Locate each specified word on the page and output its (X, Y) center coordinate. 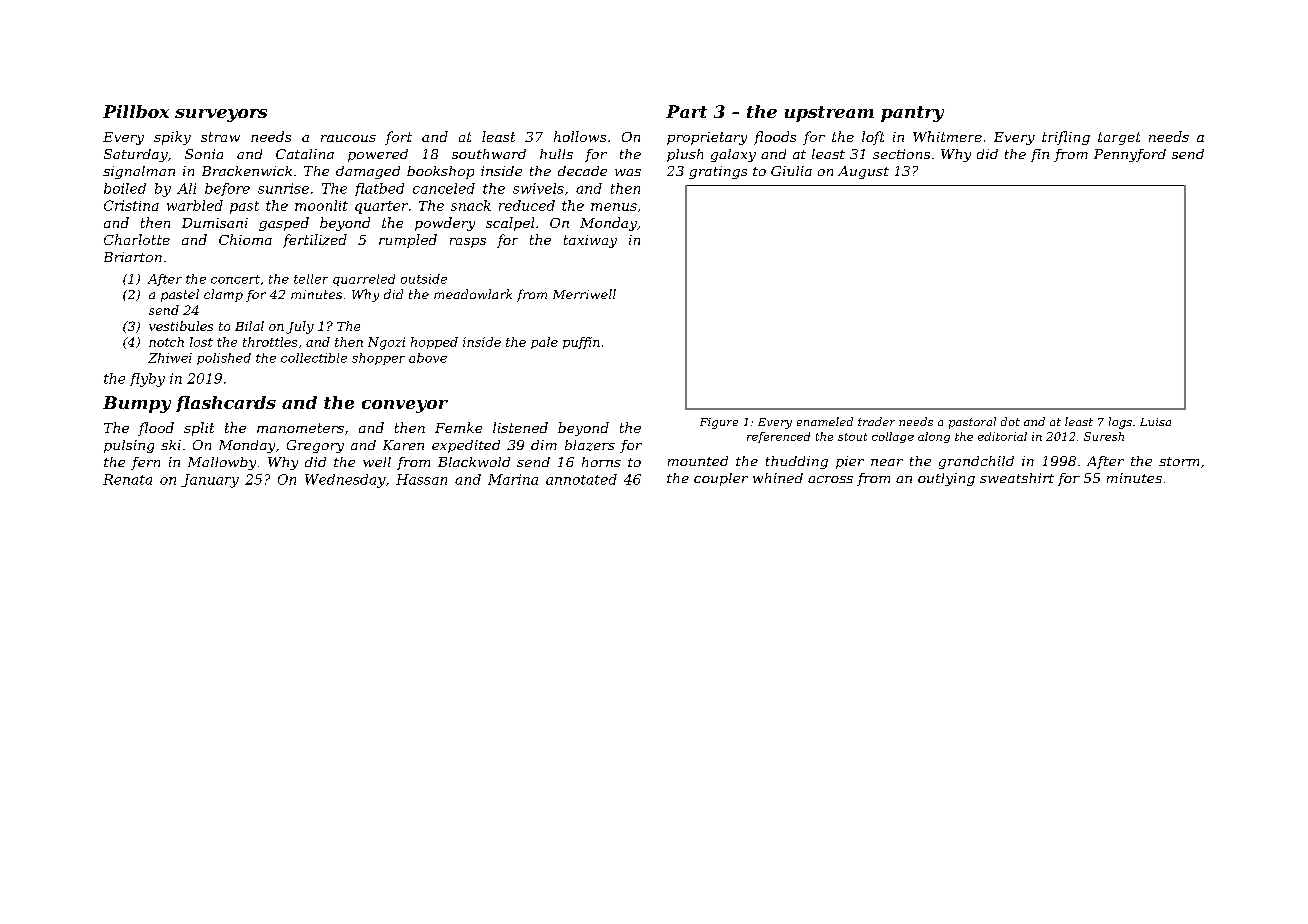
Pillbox (136, 111)
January (210, 481)
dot (1010, 421)
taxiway (590, 241)
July (300, 327)
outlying (946, 479)
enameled (825, 421)
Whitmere (947, 136)
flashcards (226, 404)
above (428, 358)
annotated (581, 479)
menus (614, 207)
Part (686, 111)
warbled (195, 205)
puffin (581, 343)
